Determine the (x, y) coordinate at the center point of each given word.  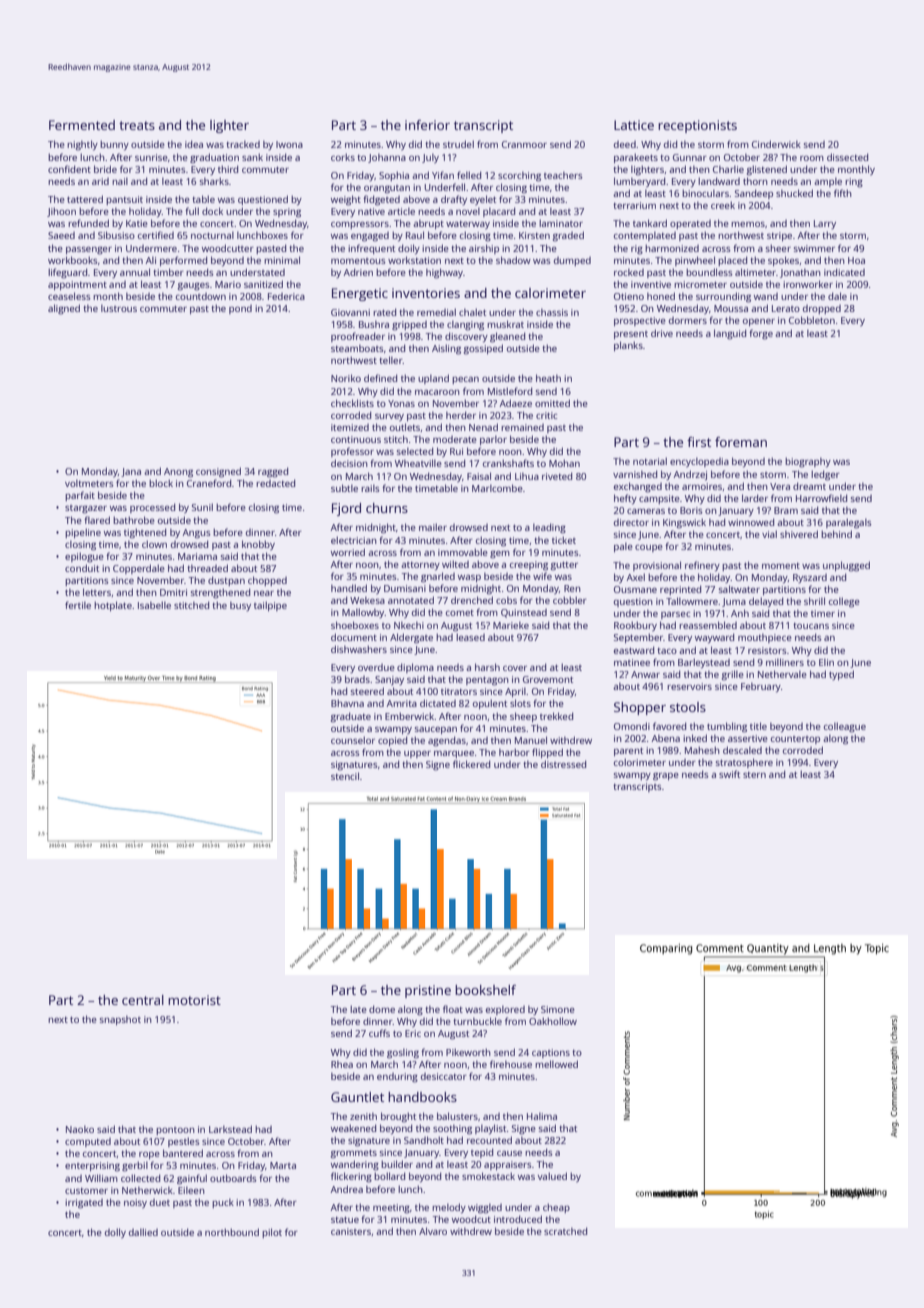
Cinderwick (776, 144)
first (699, 442)
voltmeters (89, 483)
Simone (558, 1009)
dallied (143, 1232)
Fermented (82, 125)
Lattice (634, 125)
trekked (556, 716)
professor (352, 452)
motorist (194, 1000)
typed (841, 675)
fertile (78, 605)
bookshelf (485, 990)
